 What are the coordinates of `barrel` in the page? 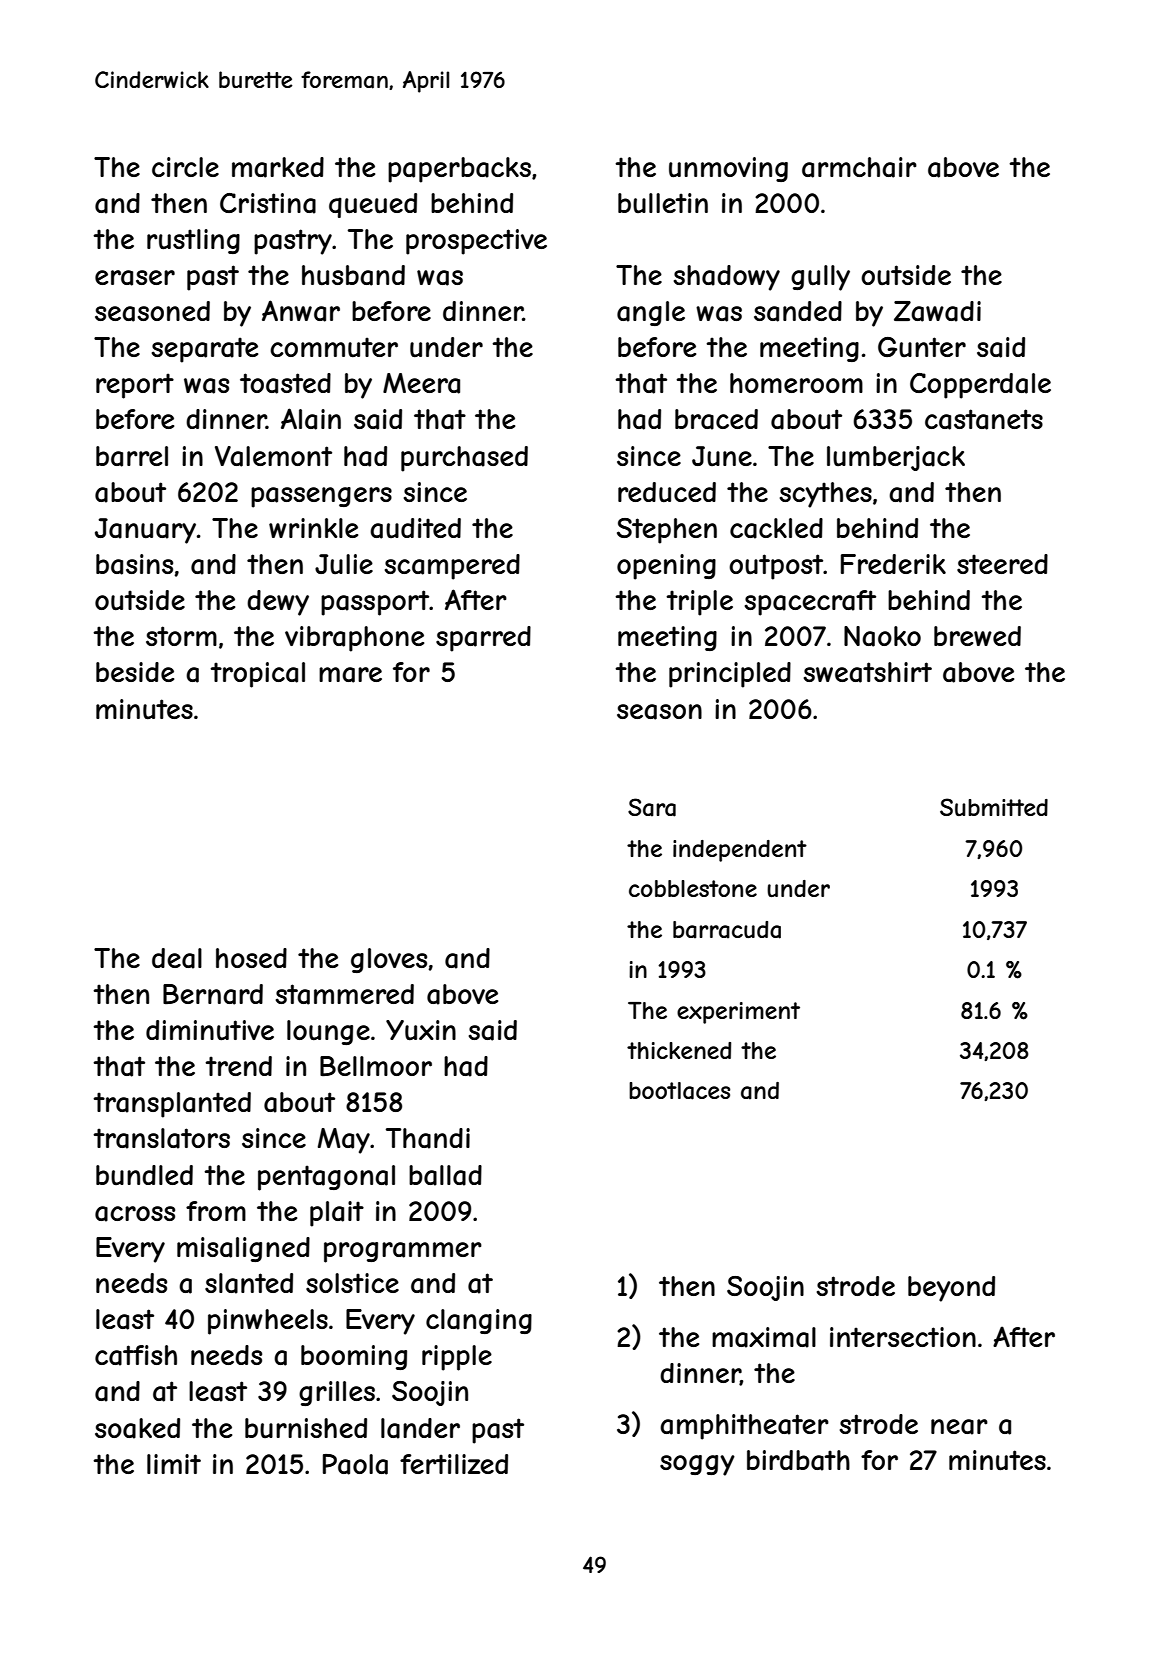 It's located at (132, 456).
